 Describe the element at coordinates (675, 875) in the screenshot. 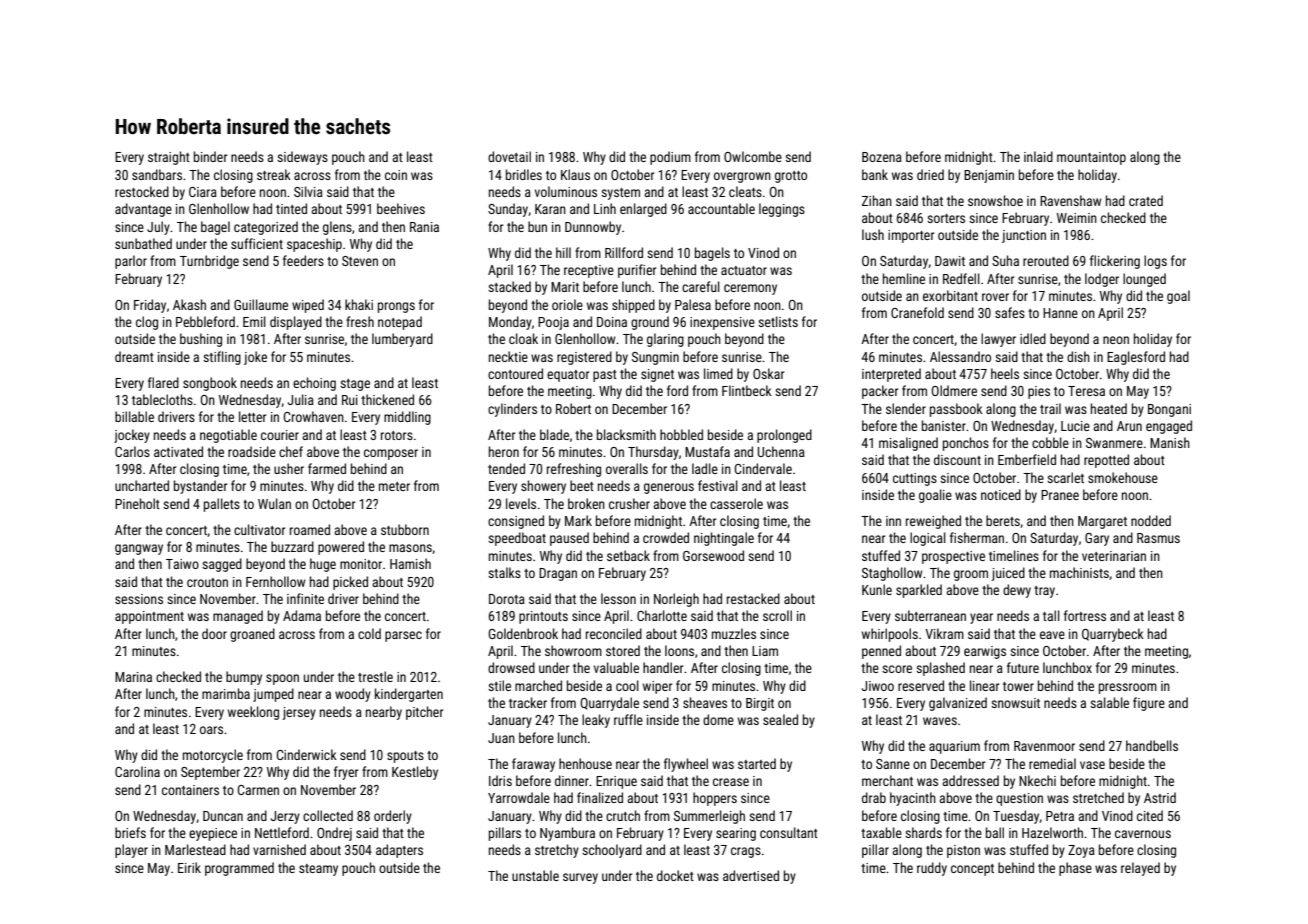

I see `docket` at that location.
